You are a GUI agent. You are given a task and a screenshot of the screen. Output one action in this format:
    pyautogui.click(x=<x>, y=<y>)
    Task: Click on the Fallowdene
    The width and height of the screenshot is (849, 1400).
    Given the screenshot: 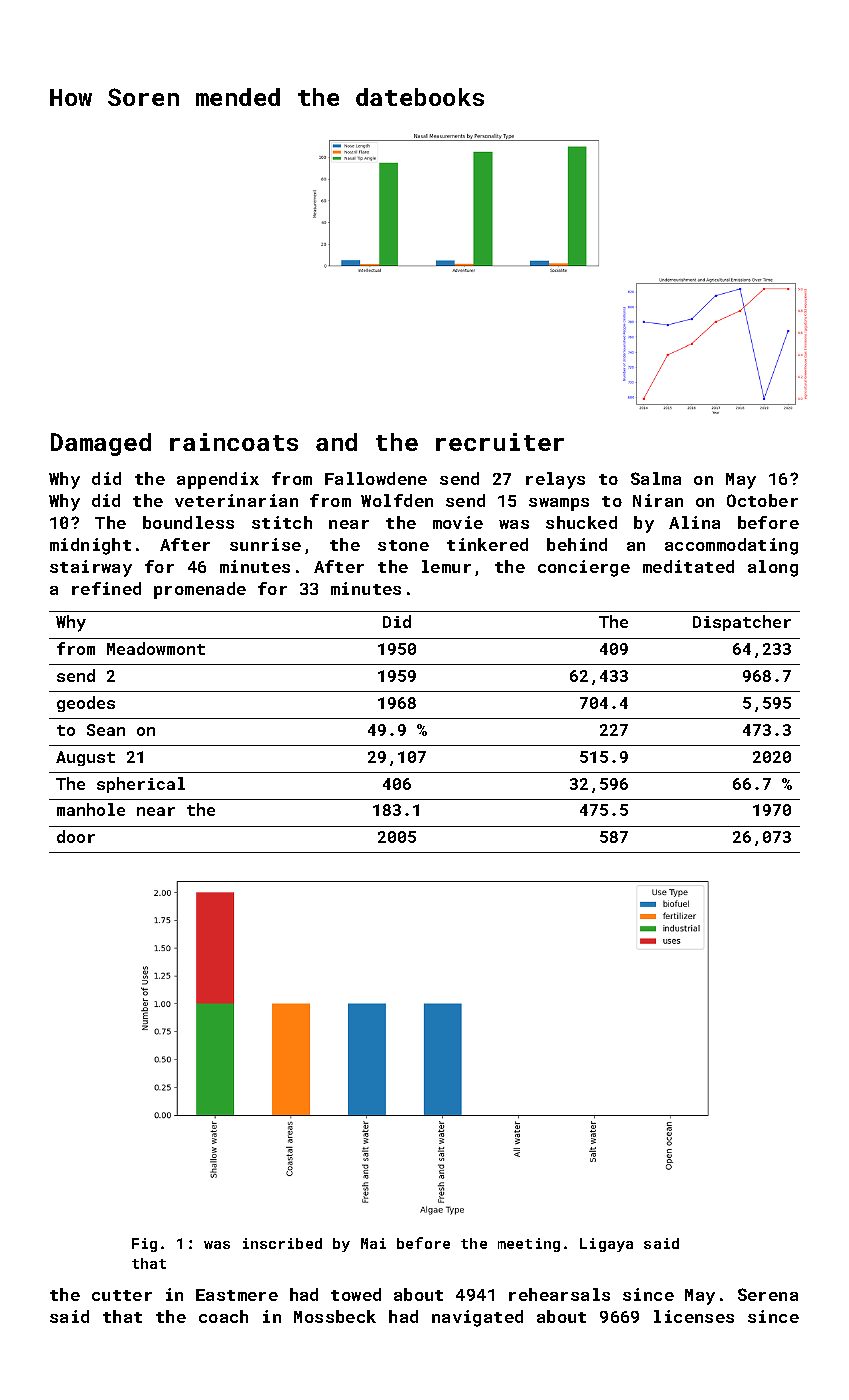 What is the action you would take?
    pyautogui.click(x=376, y=478)
